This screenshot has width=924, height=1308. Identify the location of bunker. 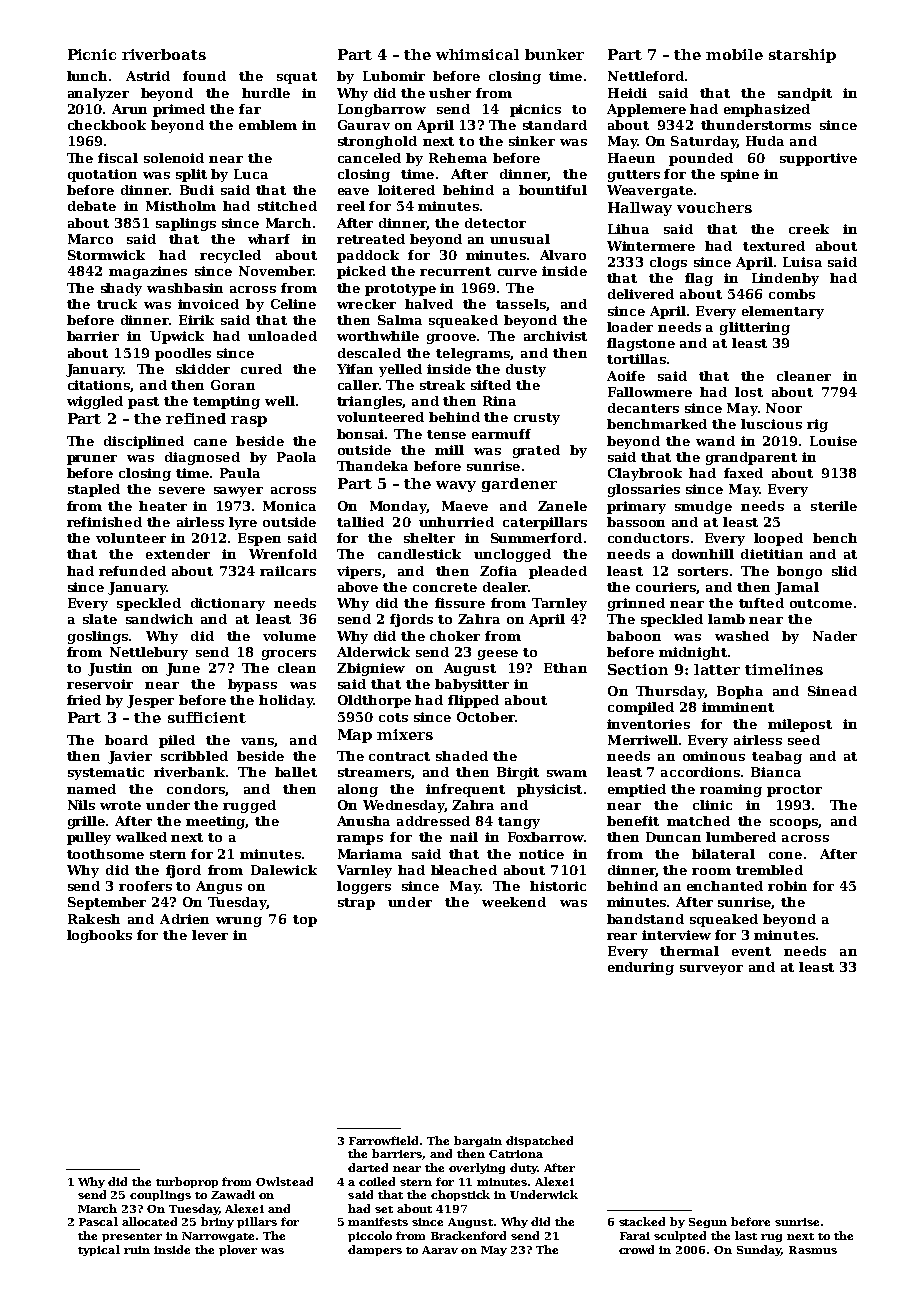
(554, 54).
